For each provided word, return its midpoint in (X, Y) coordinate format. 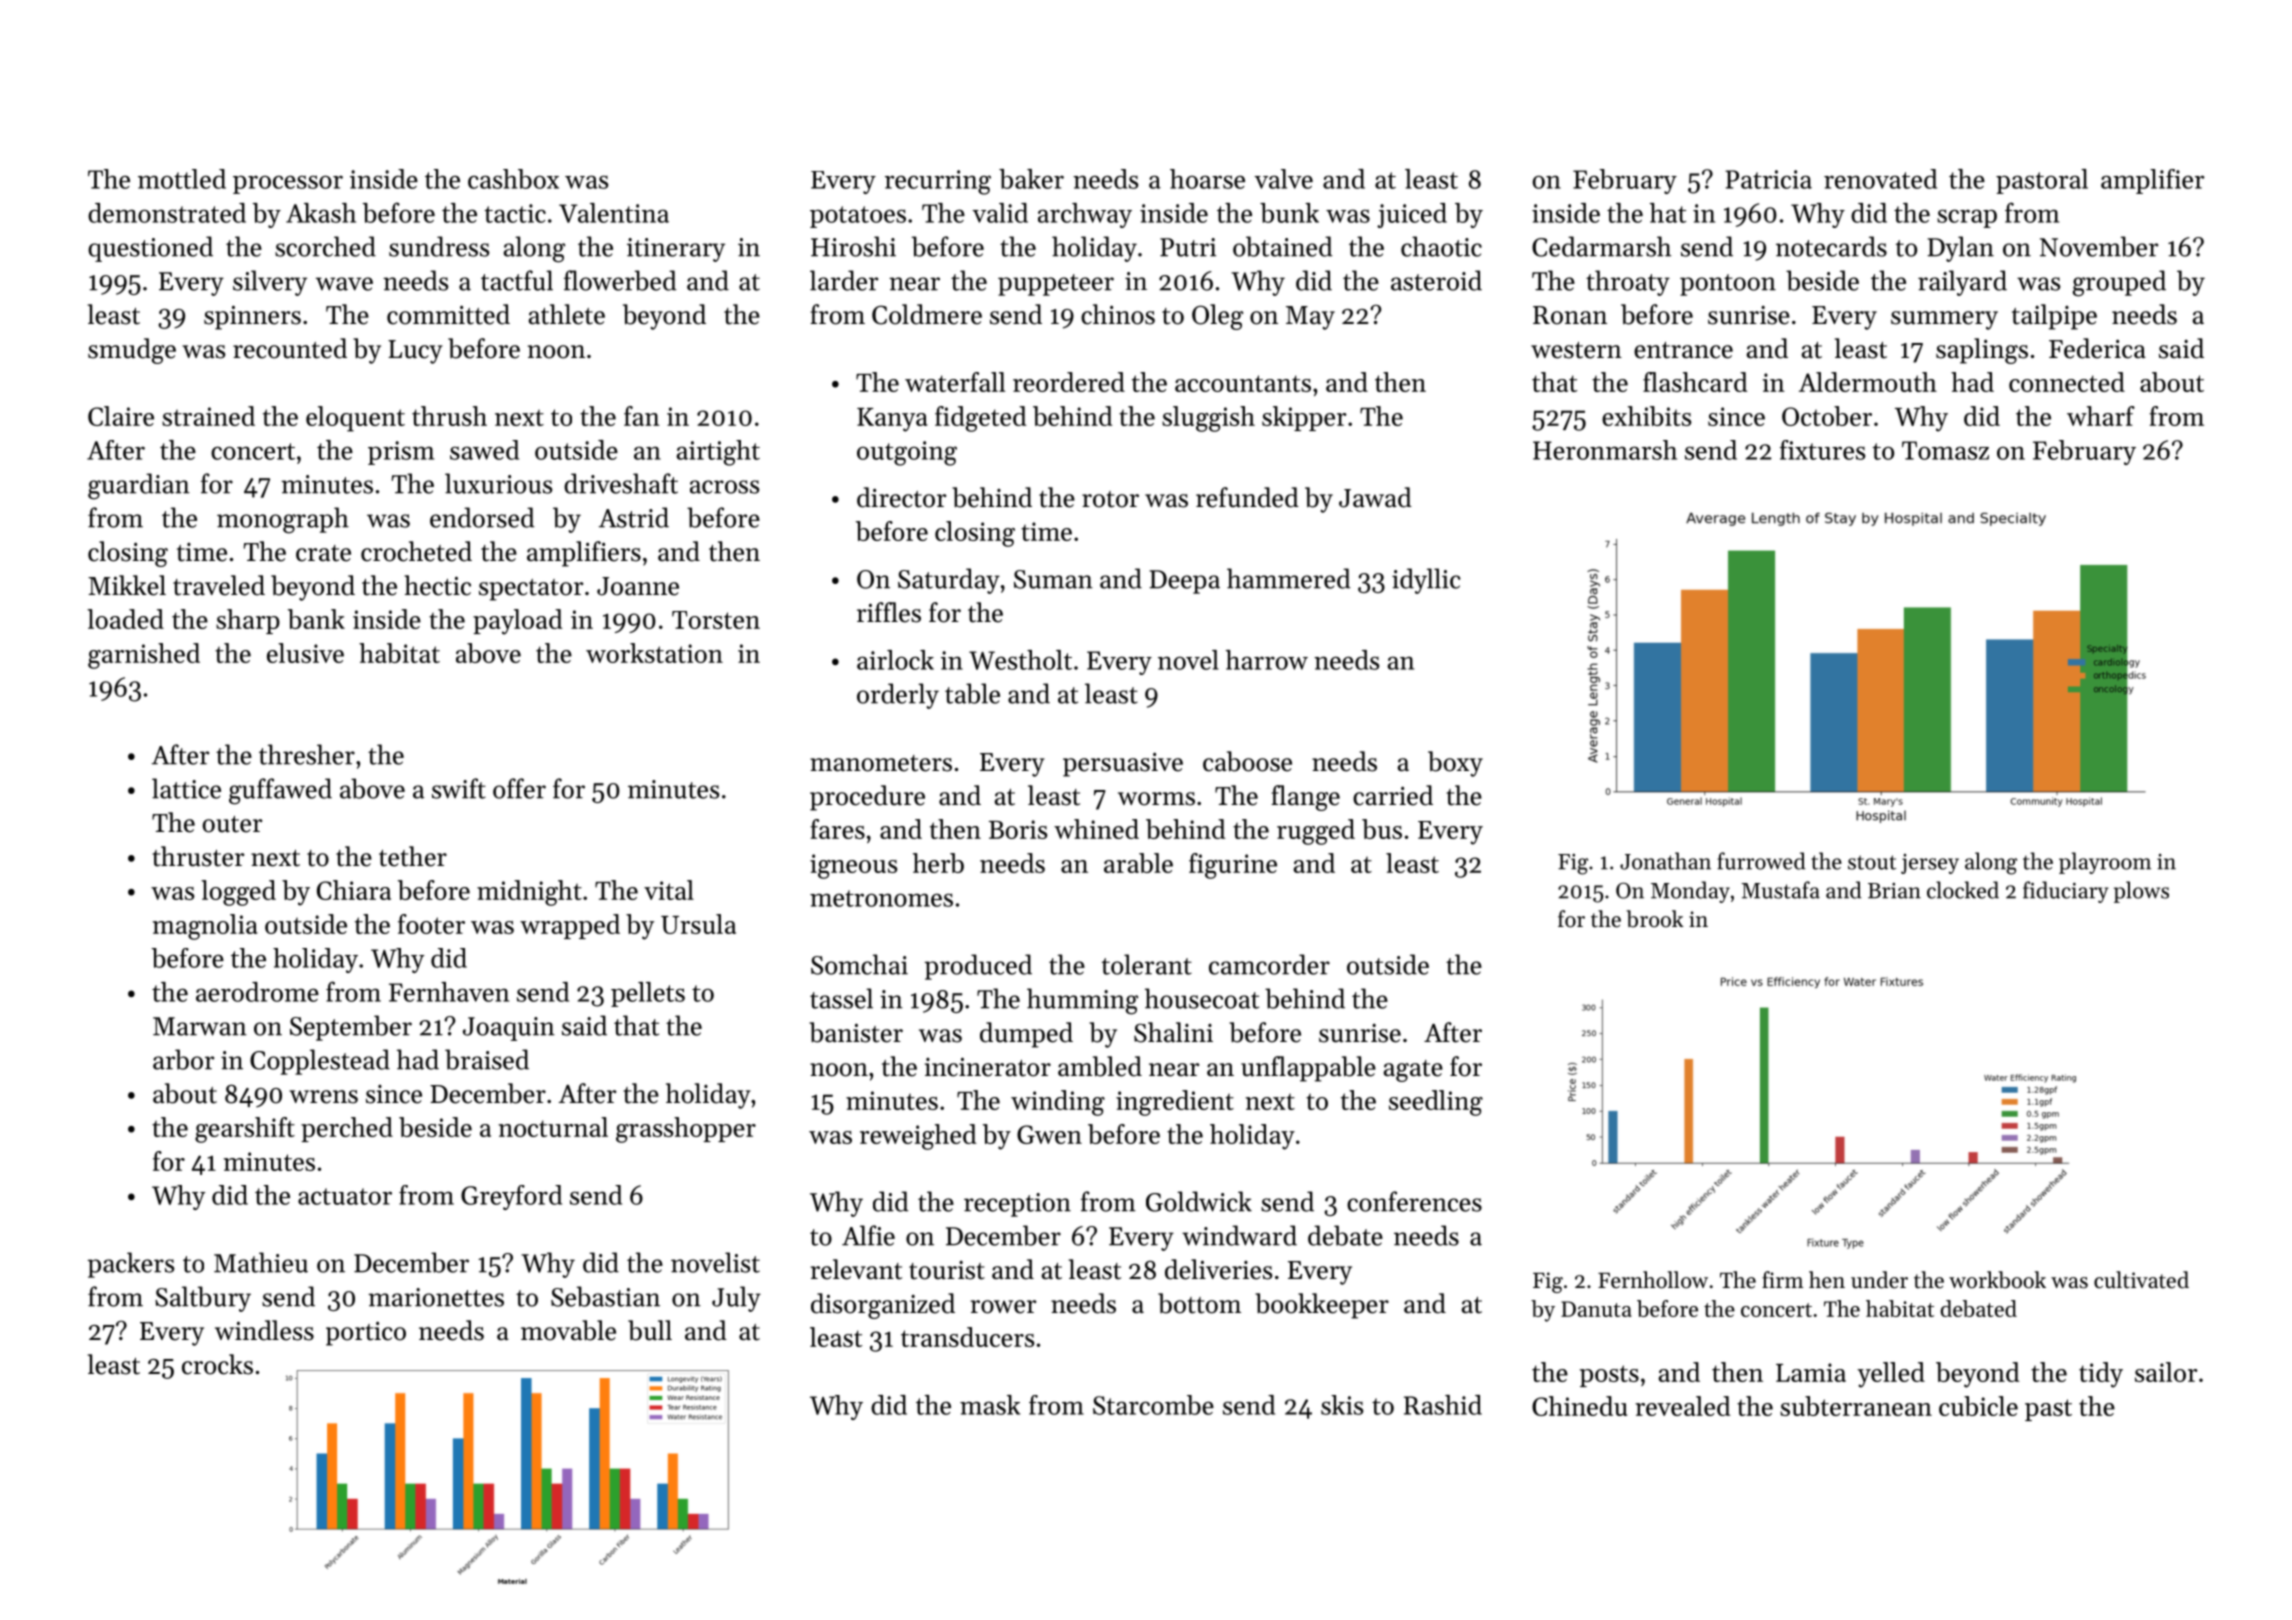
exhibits (1646, 416)
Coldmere (927, 314)
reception (1017, 1205)
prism (401, 453)
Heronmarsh (1605, 450)
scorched (325, 246)
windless (264, 1330)
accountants (1243, 383)
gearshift (245, 1130)
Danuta (1596, 1309)
